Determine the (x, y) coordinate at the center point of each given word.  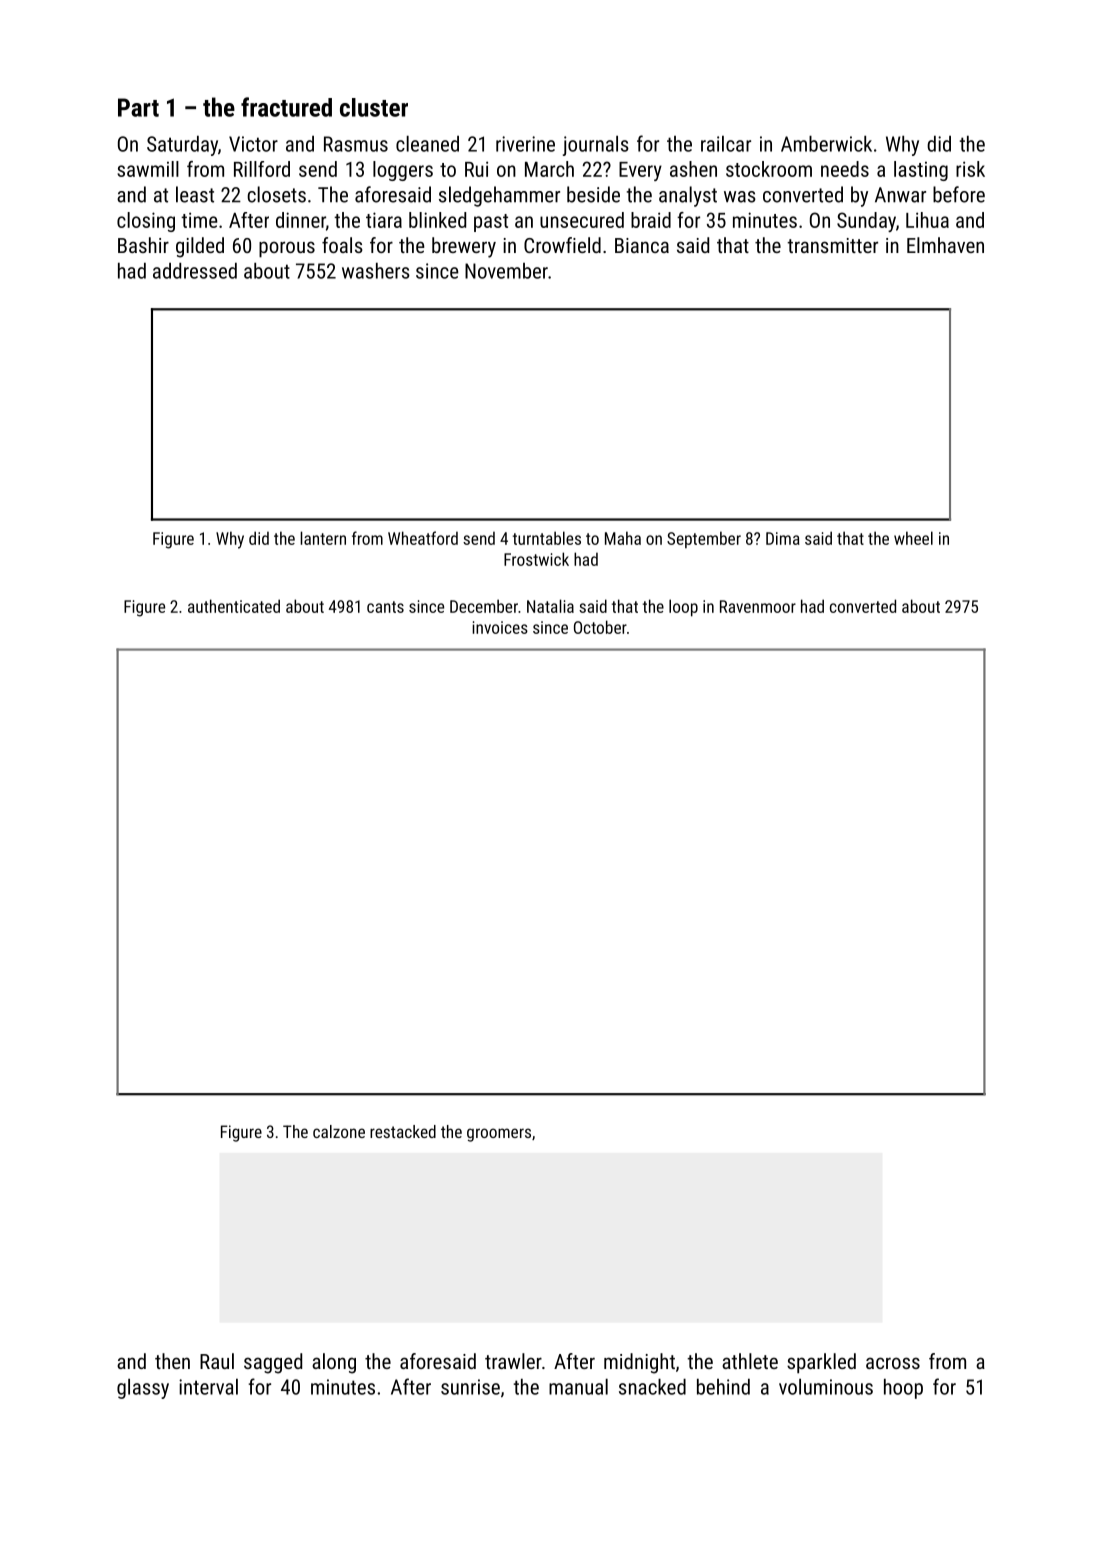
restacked (403, 1131)
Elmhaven (945, 245)
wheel (913, 538)
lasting (921, 171)
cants (385, 607)
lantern (323, 538)
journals (596, 146)
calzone (339, 1131)
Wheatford (423, 538)
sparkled (821, 1363)
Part (138, 107)
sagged (273, 1363)
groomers (499, 1135)
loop (683, 608)
